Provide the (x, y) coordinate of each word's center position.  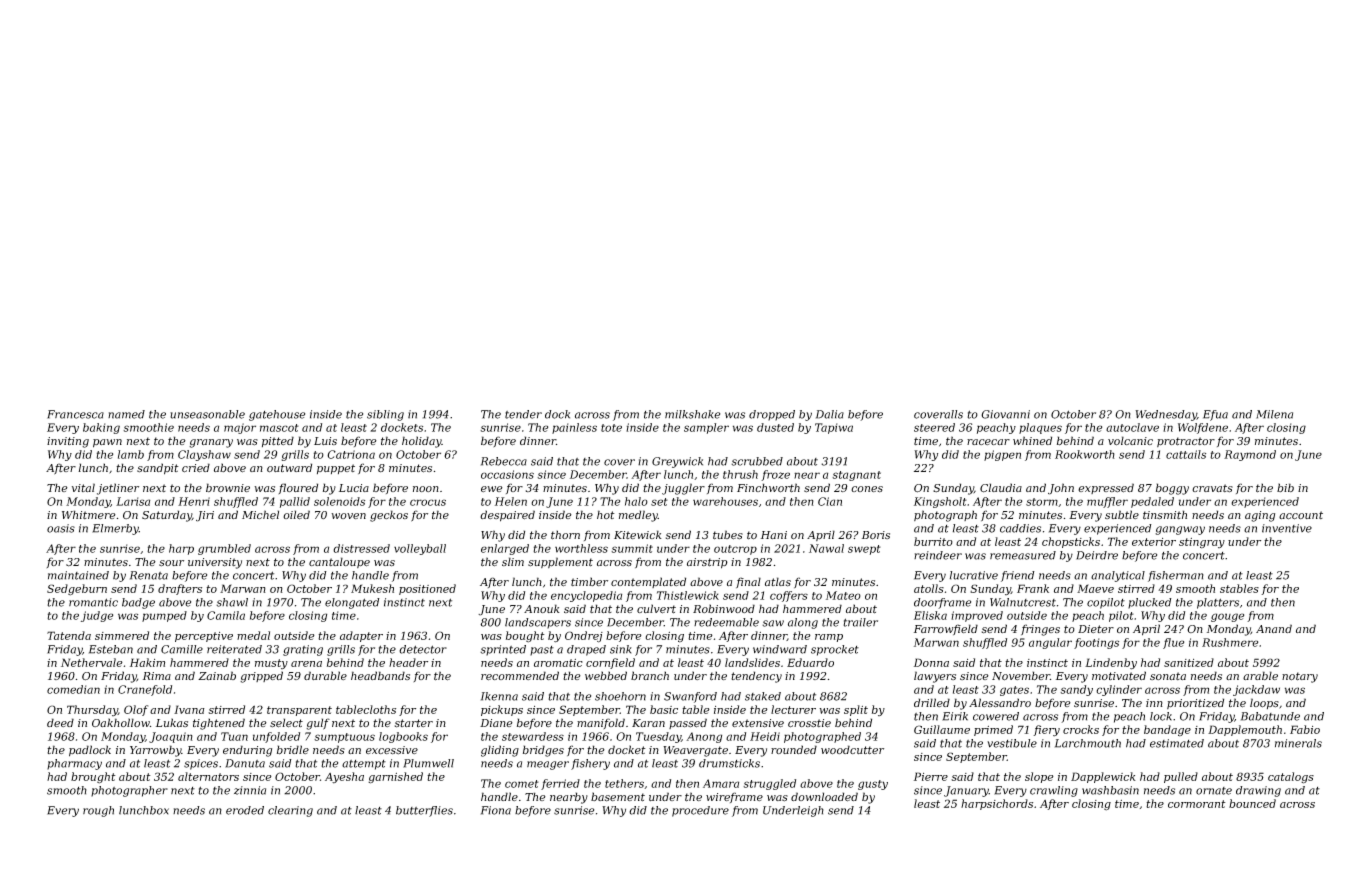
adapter (361, 636)
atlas (778, 582)
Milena (1274, 414)
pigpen (1002, 455)
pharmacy (74, 764)
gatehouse (277, 415)
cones (867, 489)
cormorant (1197, 804)
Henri (194, 501)
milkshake (692, 414)
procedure (700, 811)
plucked (1150, 603)
